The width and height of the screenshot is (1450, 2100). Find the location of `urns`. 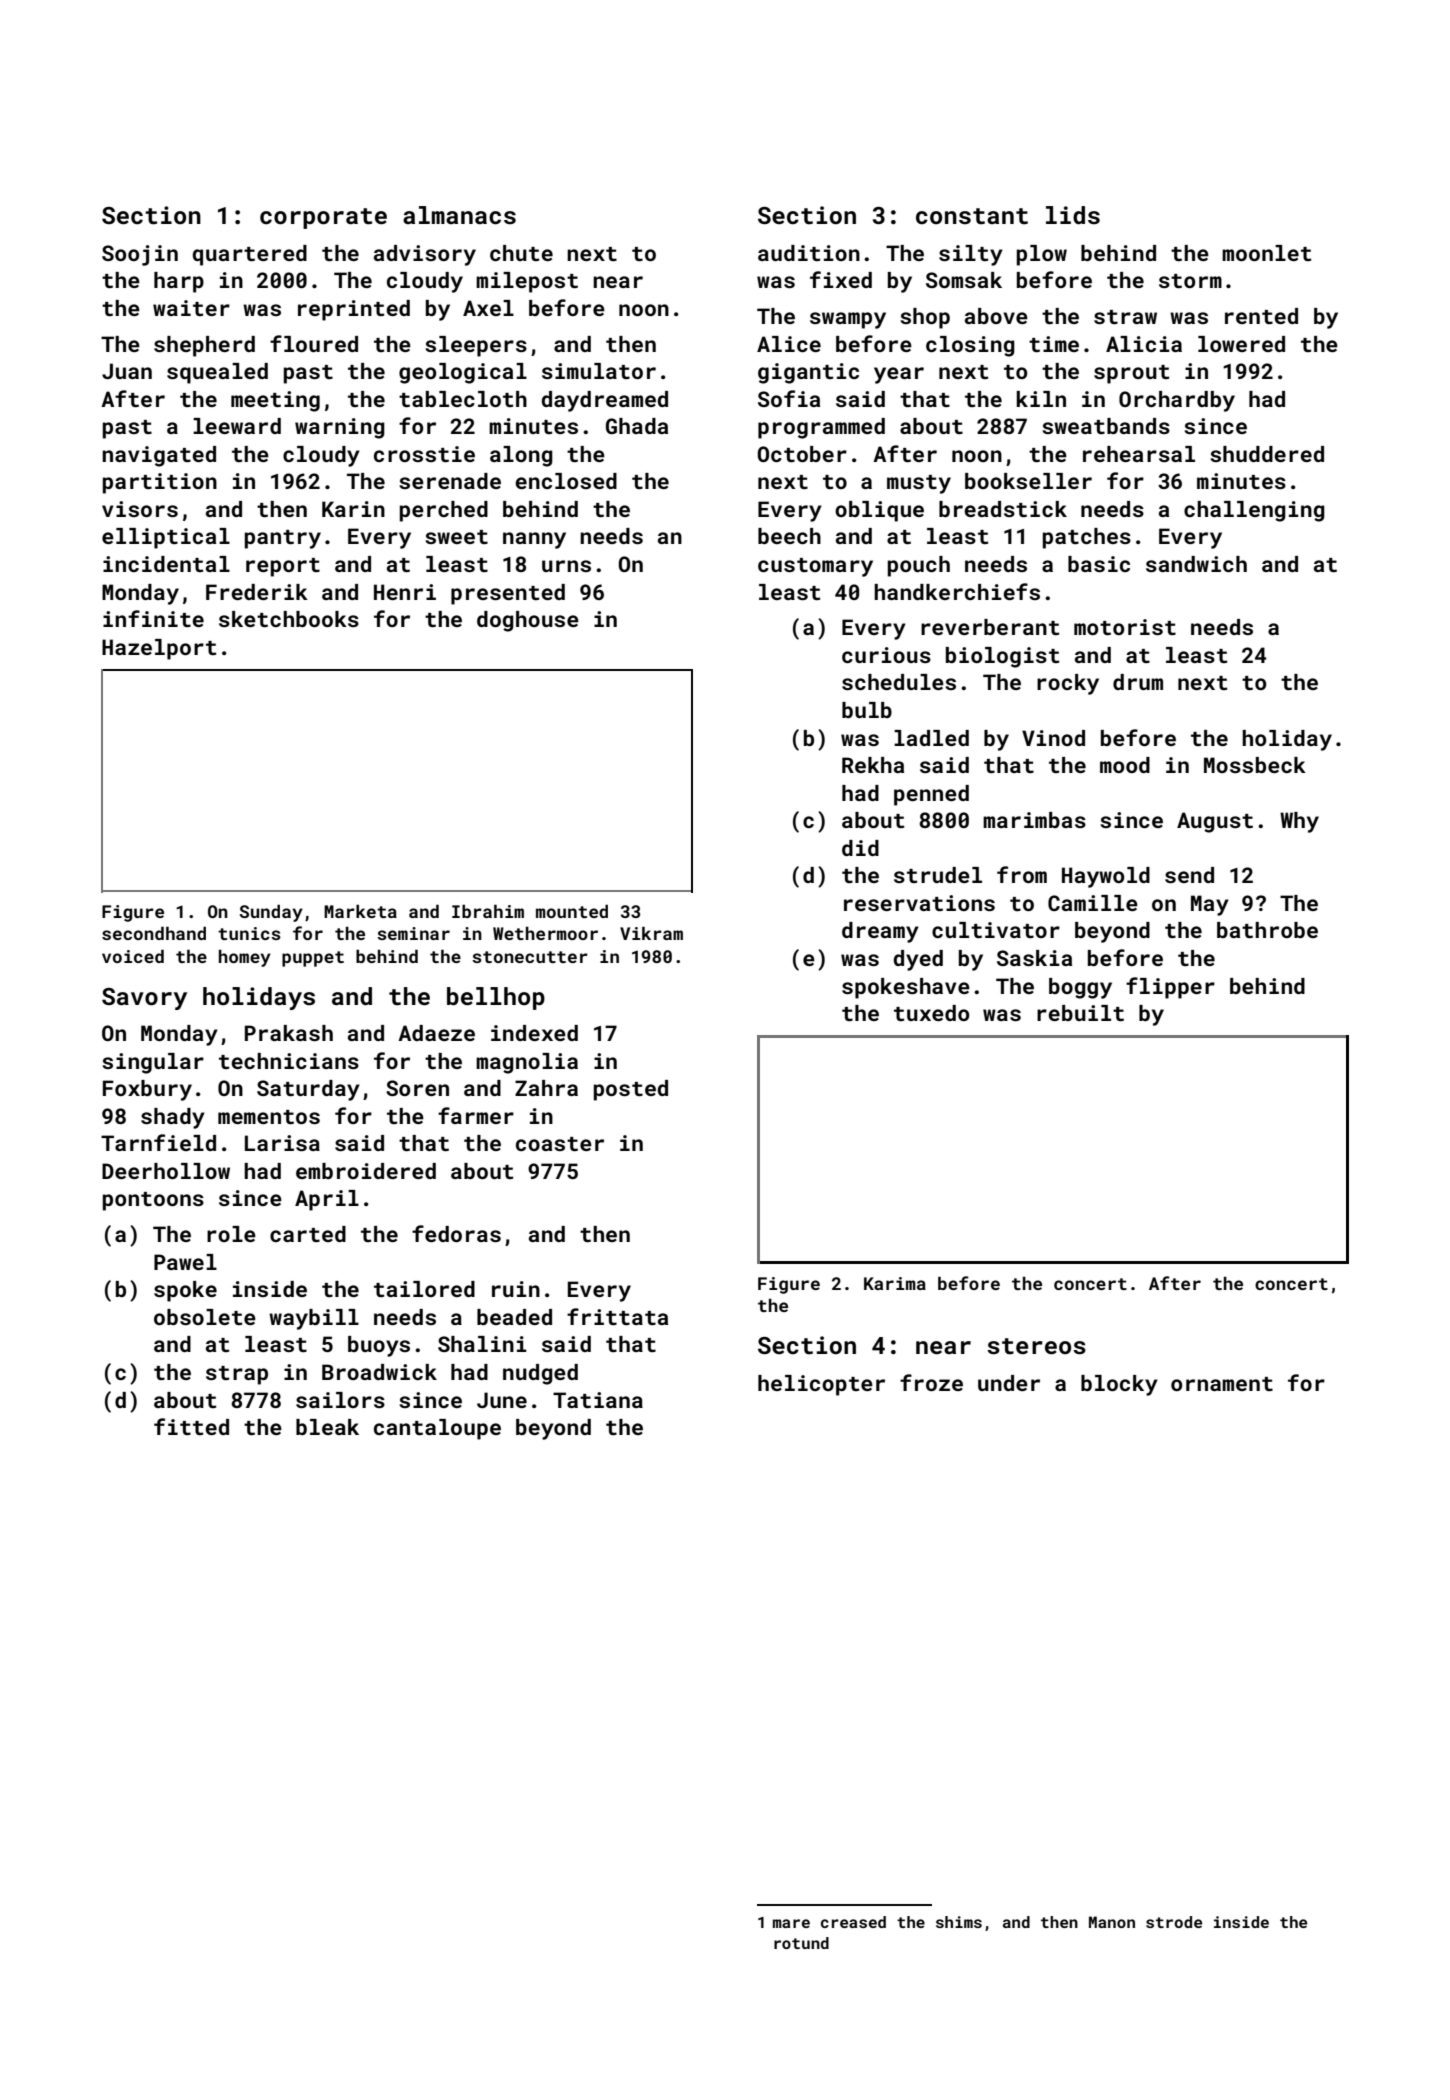

urns is located at coordinates (566, 566).
